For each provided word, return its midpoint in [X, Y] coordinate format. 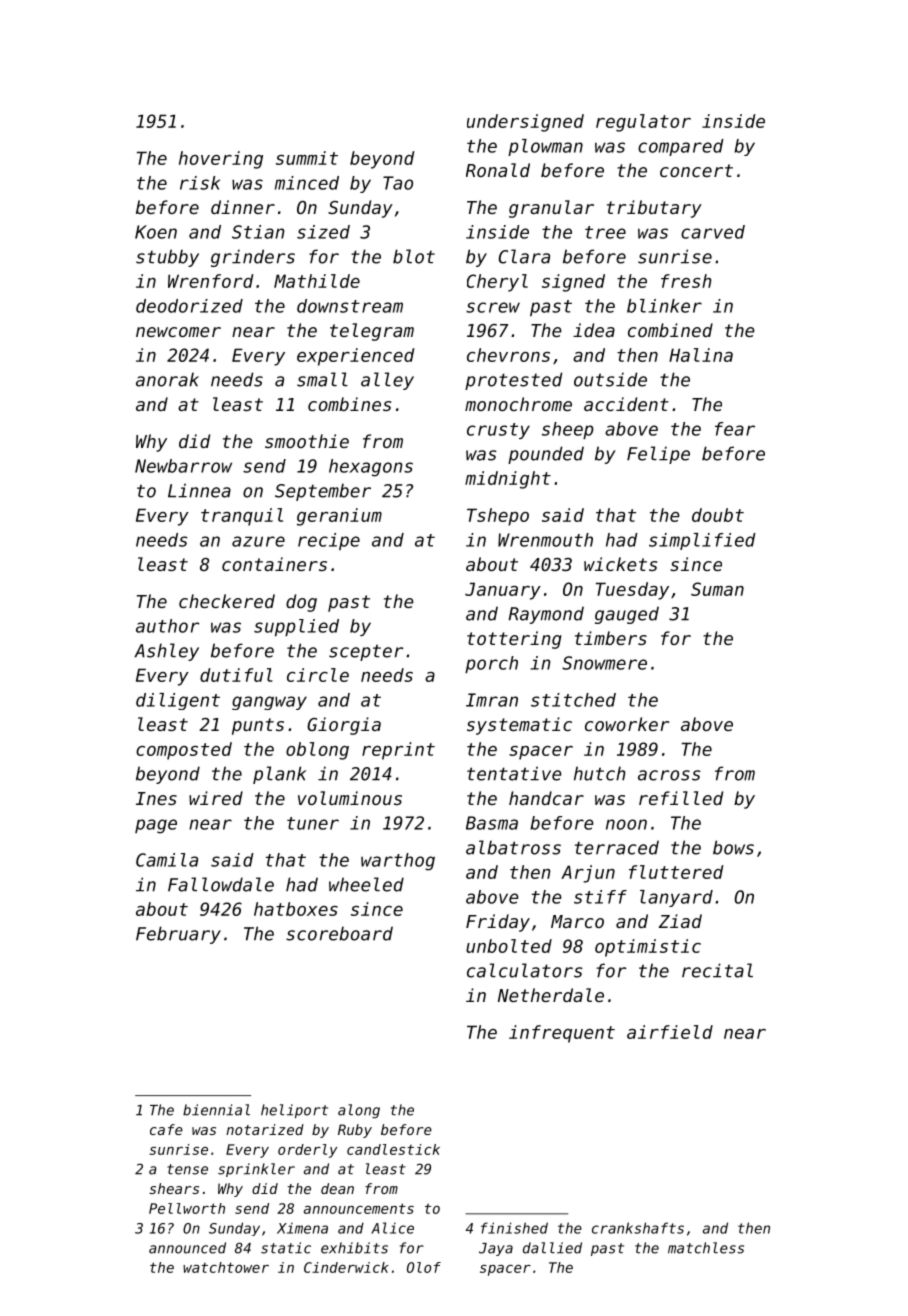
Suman [717, 589]
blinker [664, 306]
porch [491, 664]
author [168, 626]
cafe [166, 1129]
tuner [313, 823]
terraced [617, 847]
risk [200, 183]
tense [187, 1169]
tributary [654, 209]
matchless [706, 1248]
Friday [498, 923]
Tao [398, 183]
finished [514, 1228]
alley [387, 381]
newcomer [178, 332]
